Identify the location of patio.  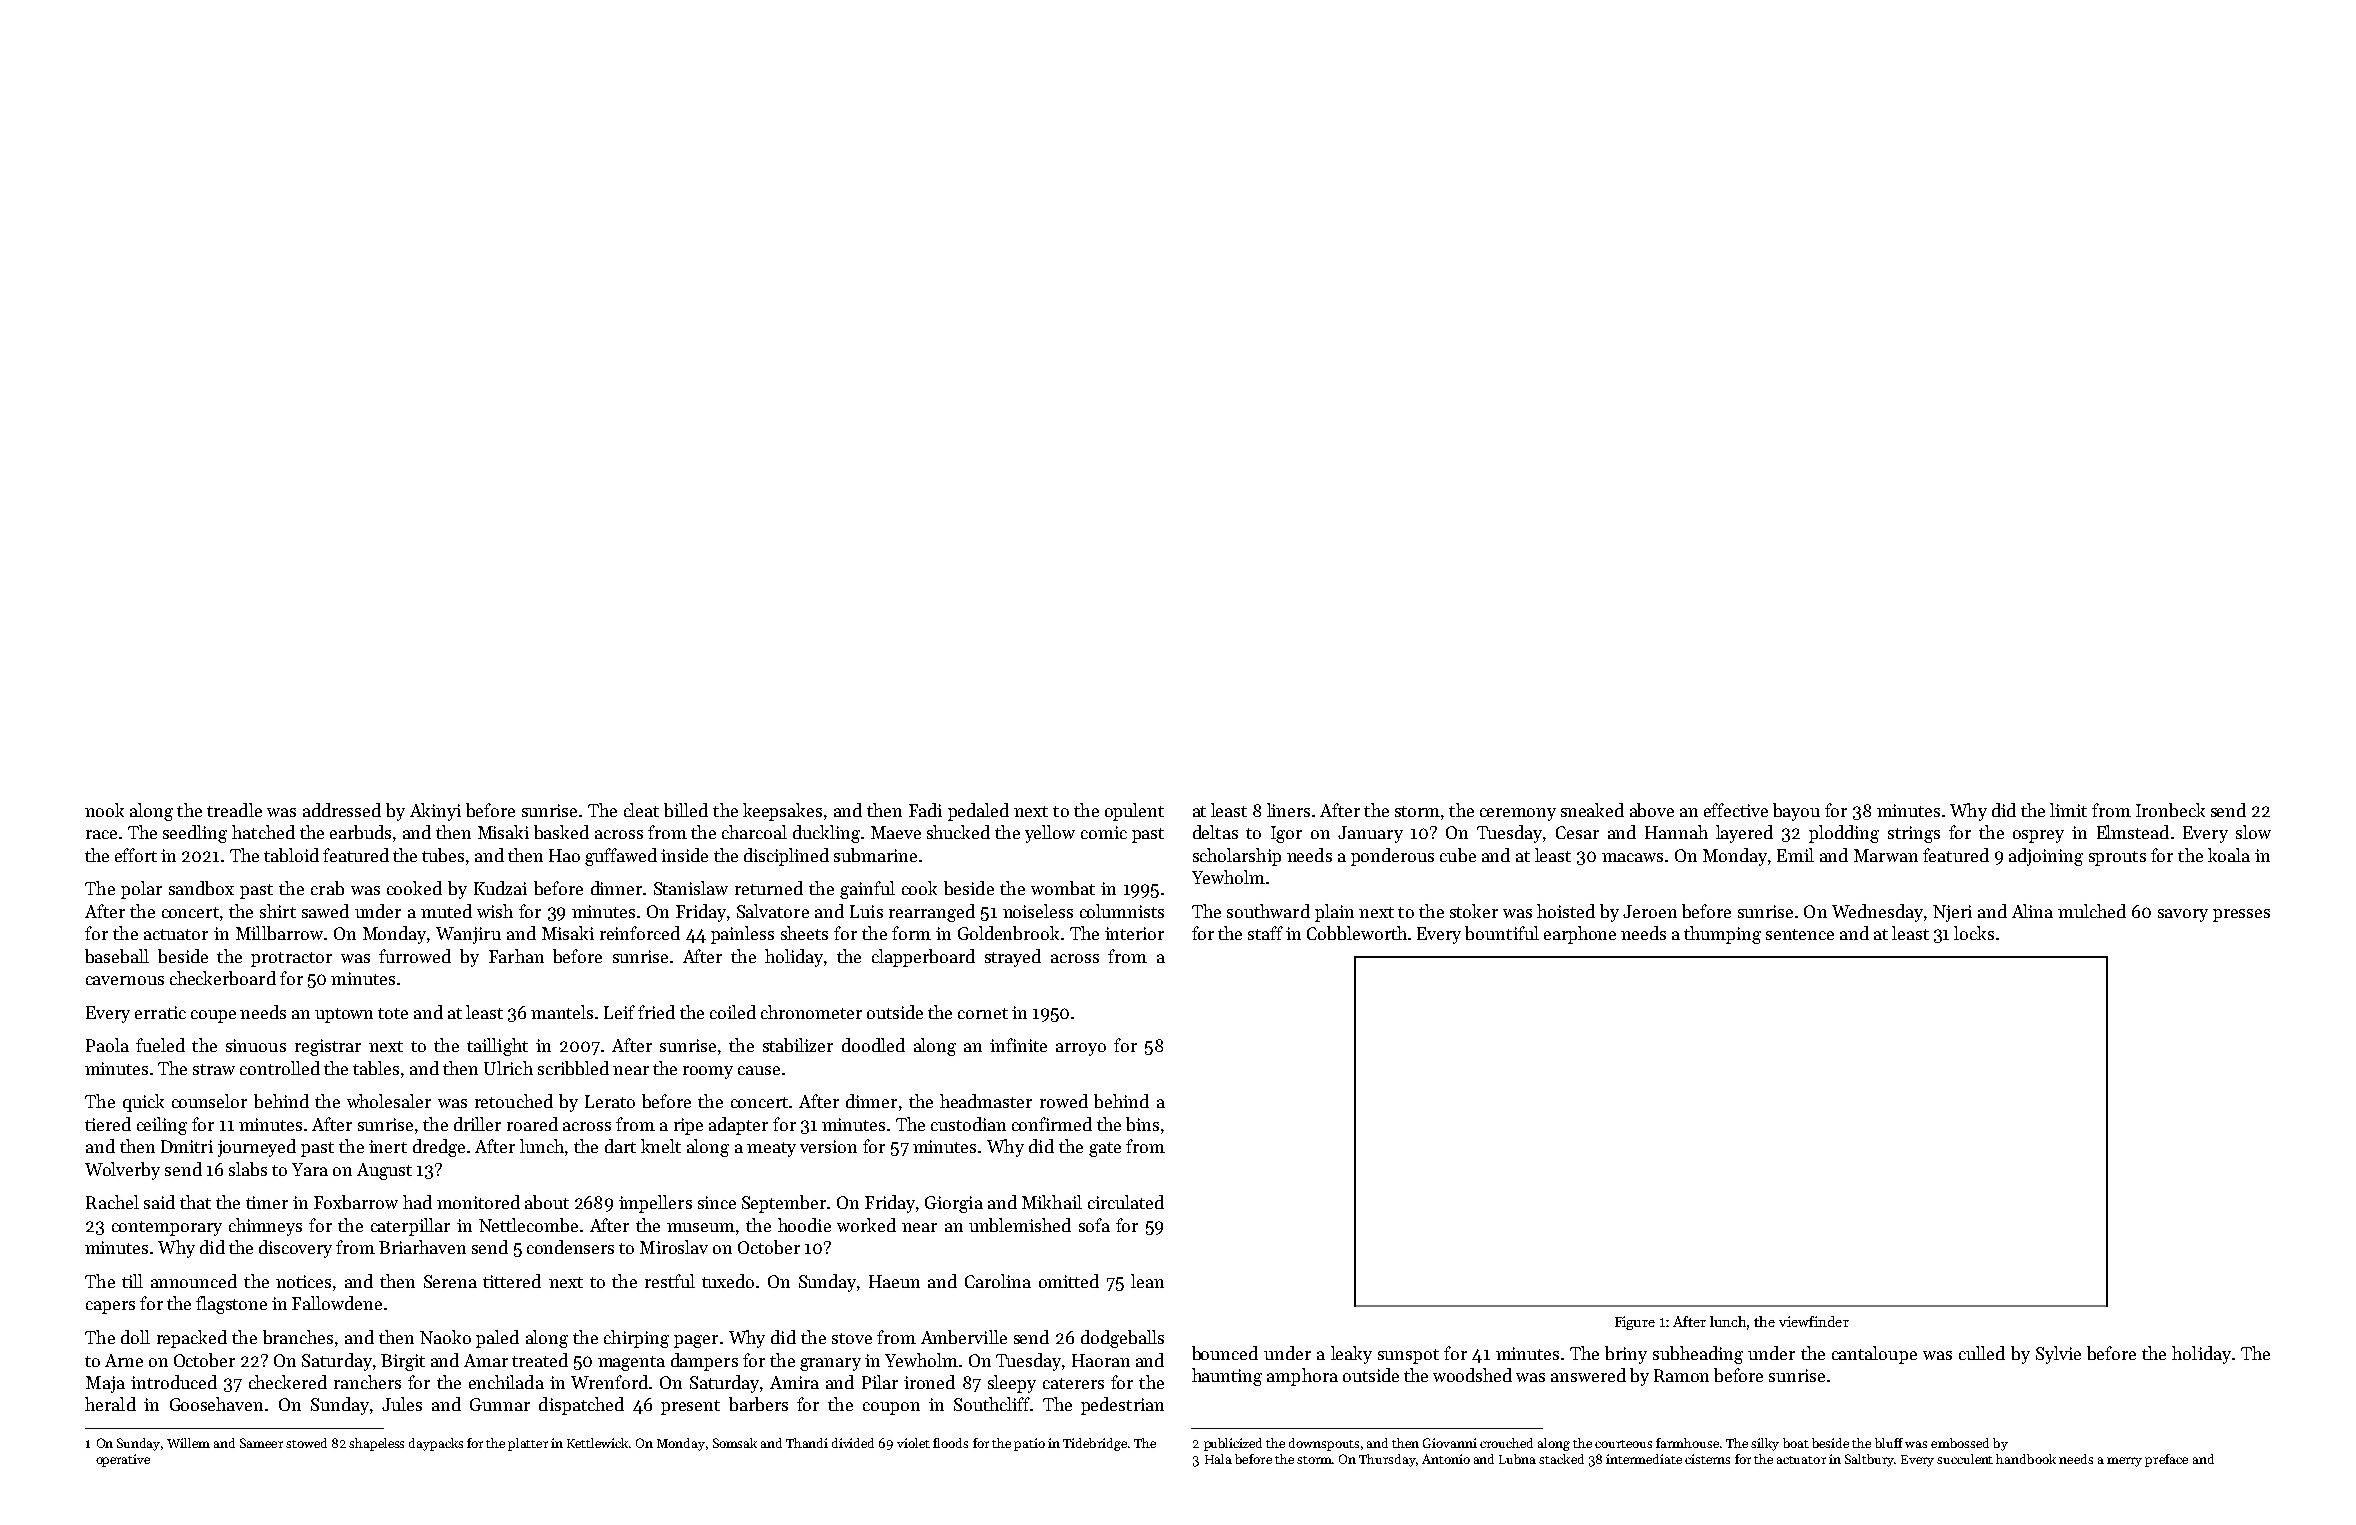
(1029, 1444).
